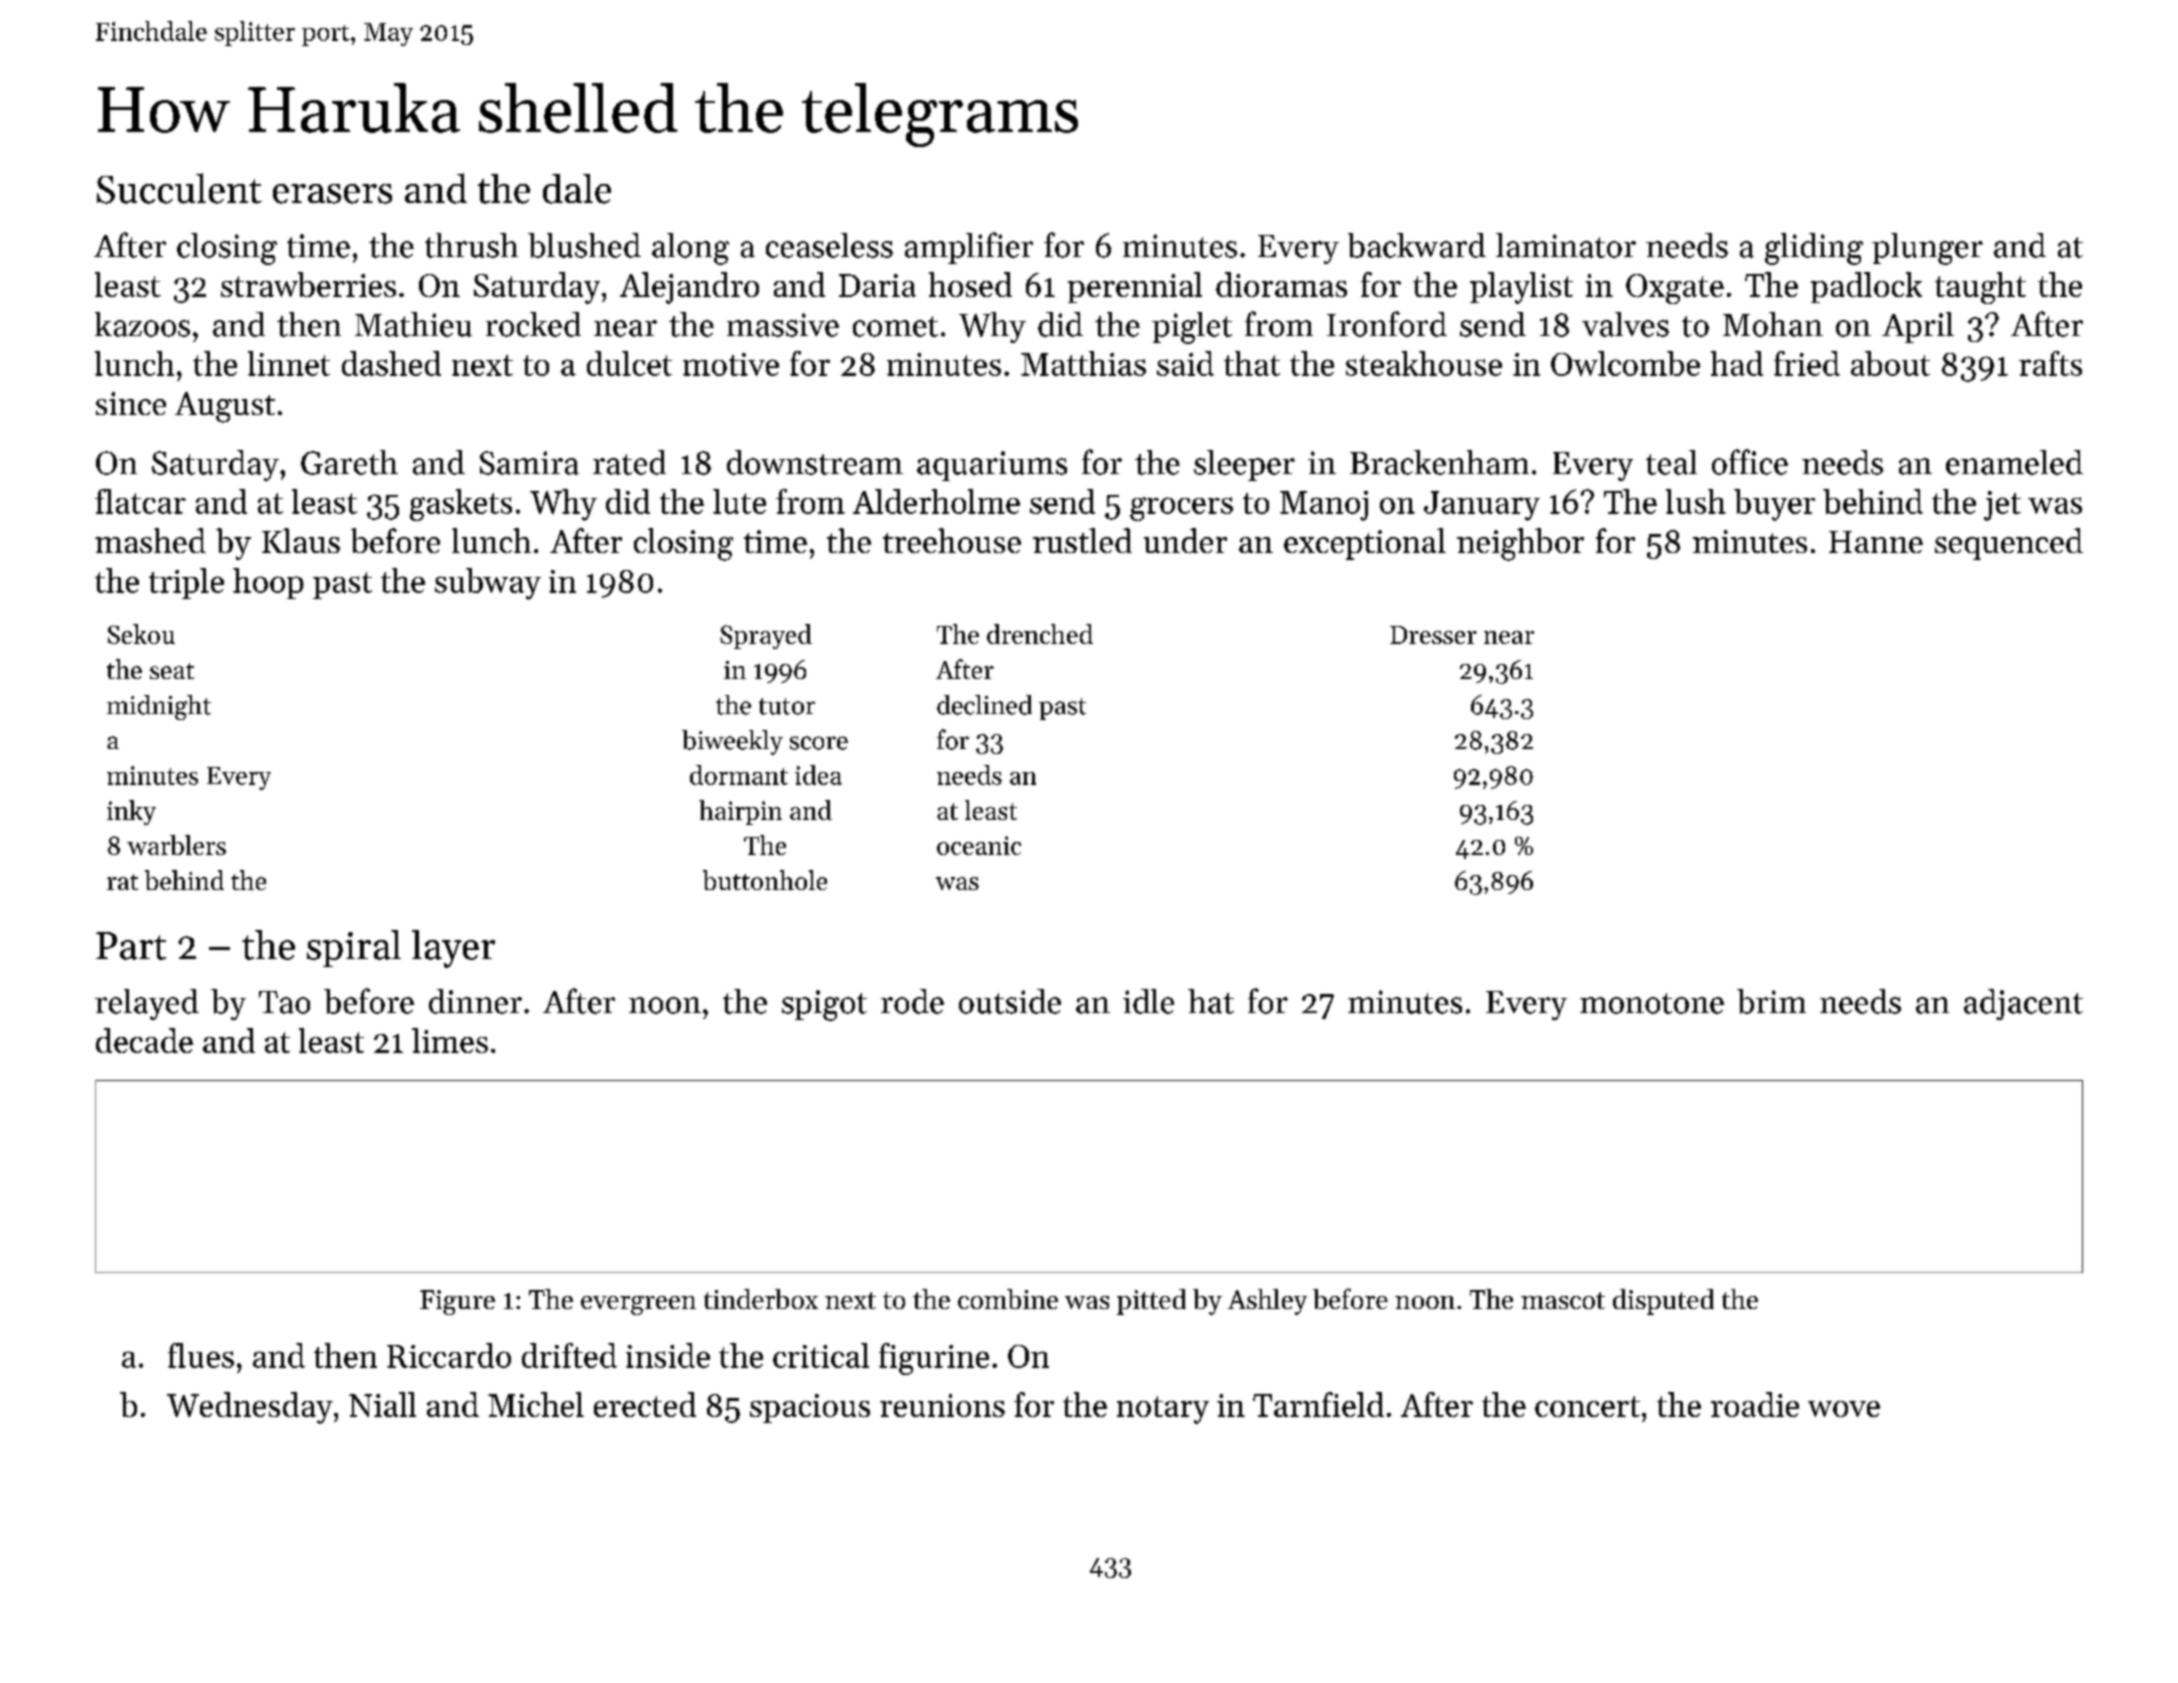 The image size is (2178, 1683). I want to click on Hanne, so click(1876, 542).
